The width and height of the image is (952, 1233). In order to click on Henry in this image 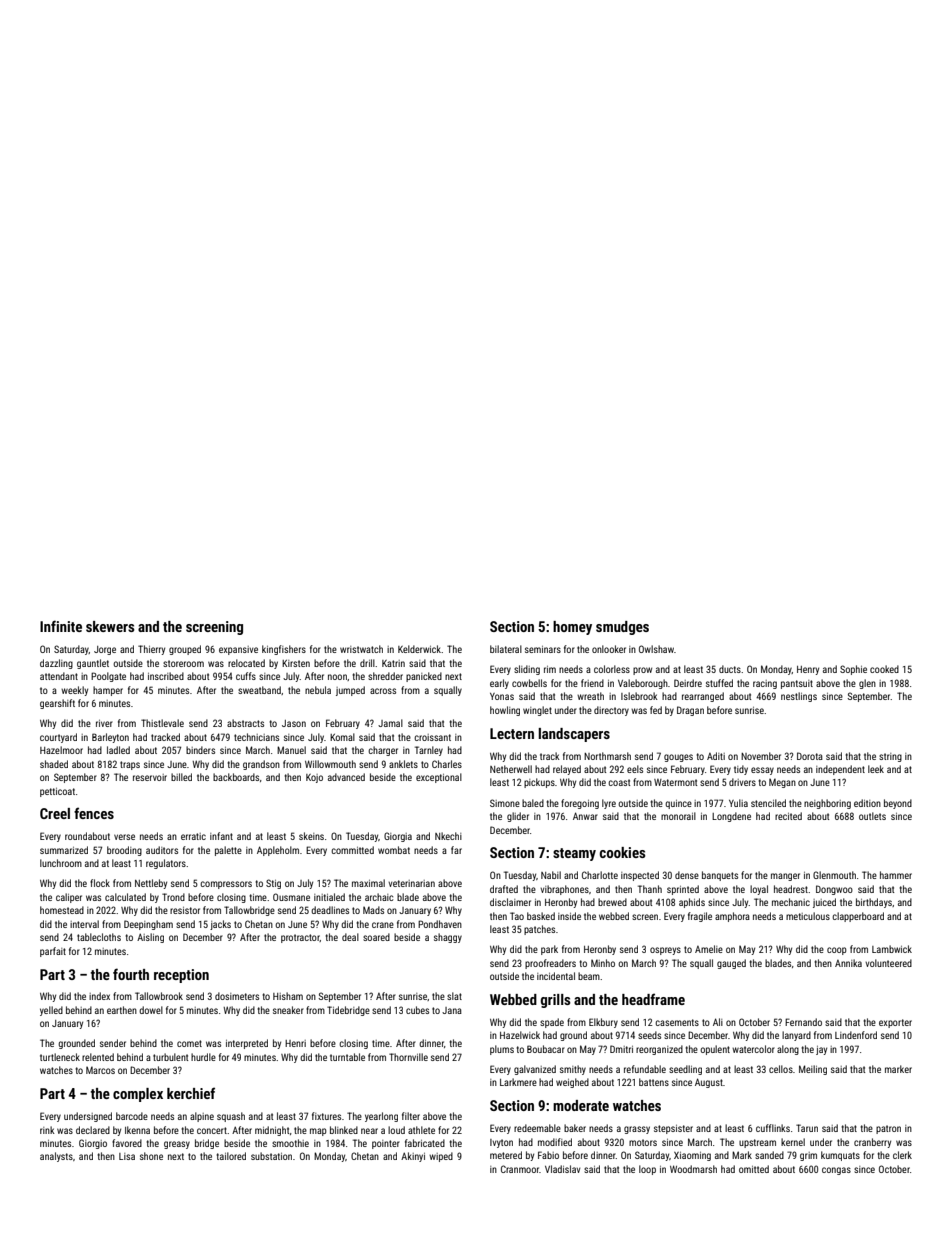, I will do `click(808, 670)`.
